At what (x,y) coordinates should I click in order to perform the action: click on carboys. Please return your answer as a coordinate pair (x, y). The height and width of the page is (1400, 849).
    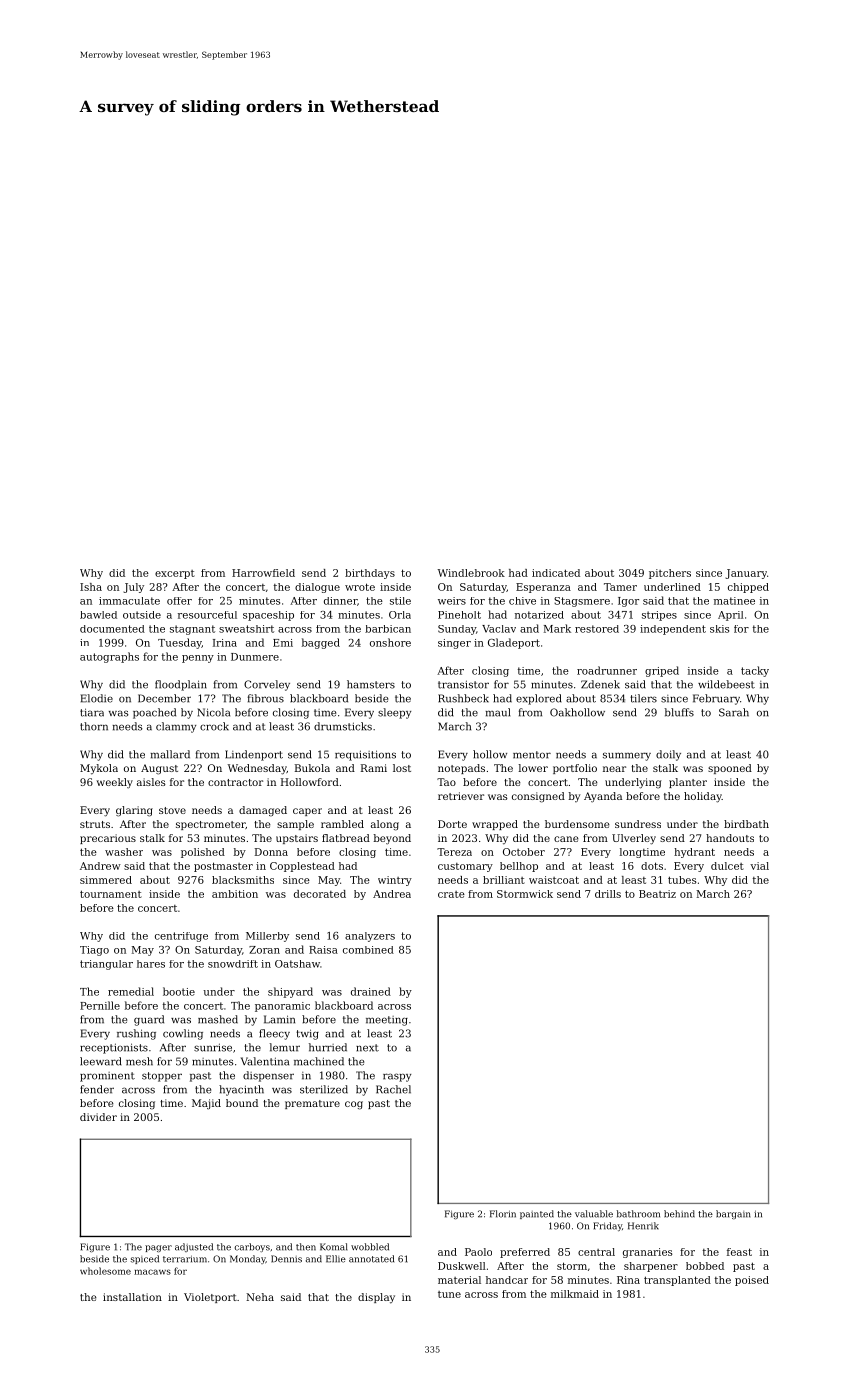
    Looking at the image, I should click on (252, 1247).
